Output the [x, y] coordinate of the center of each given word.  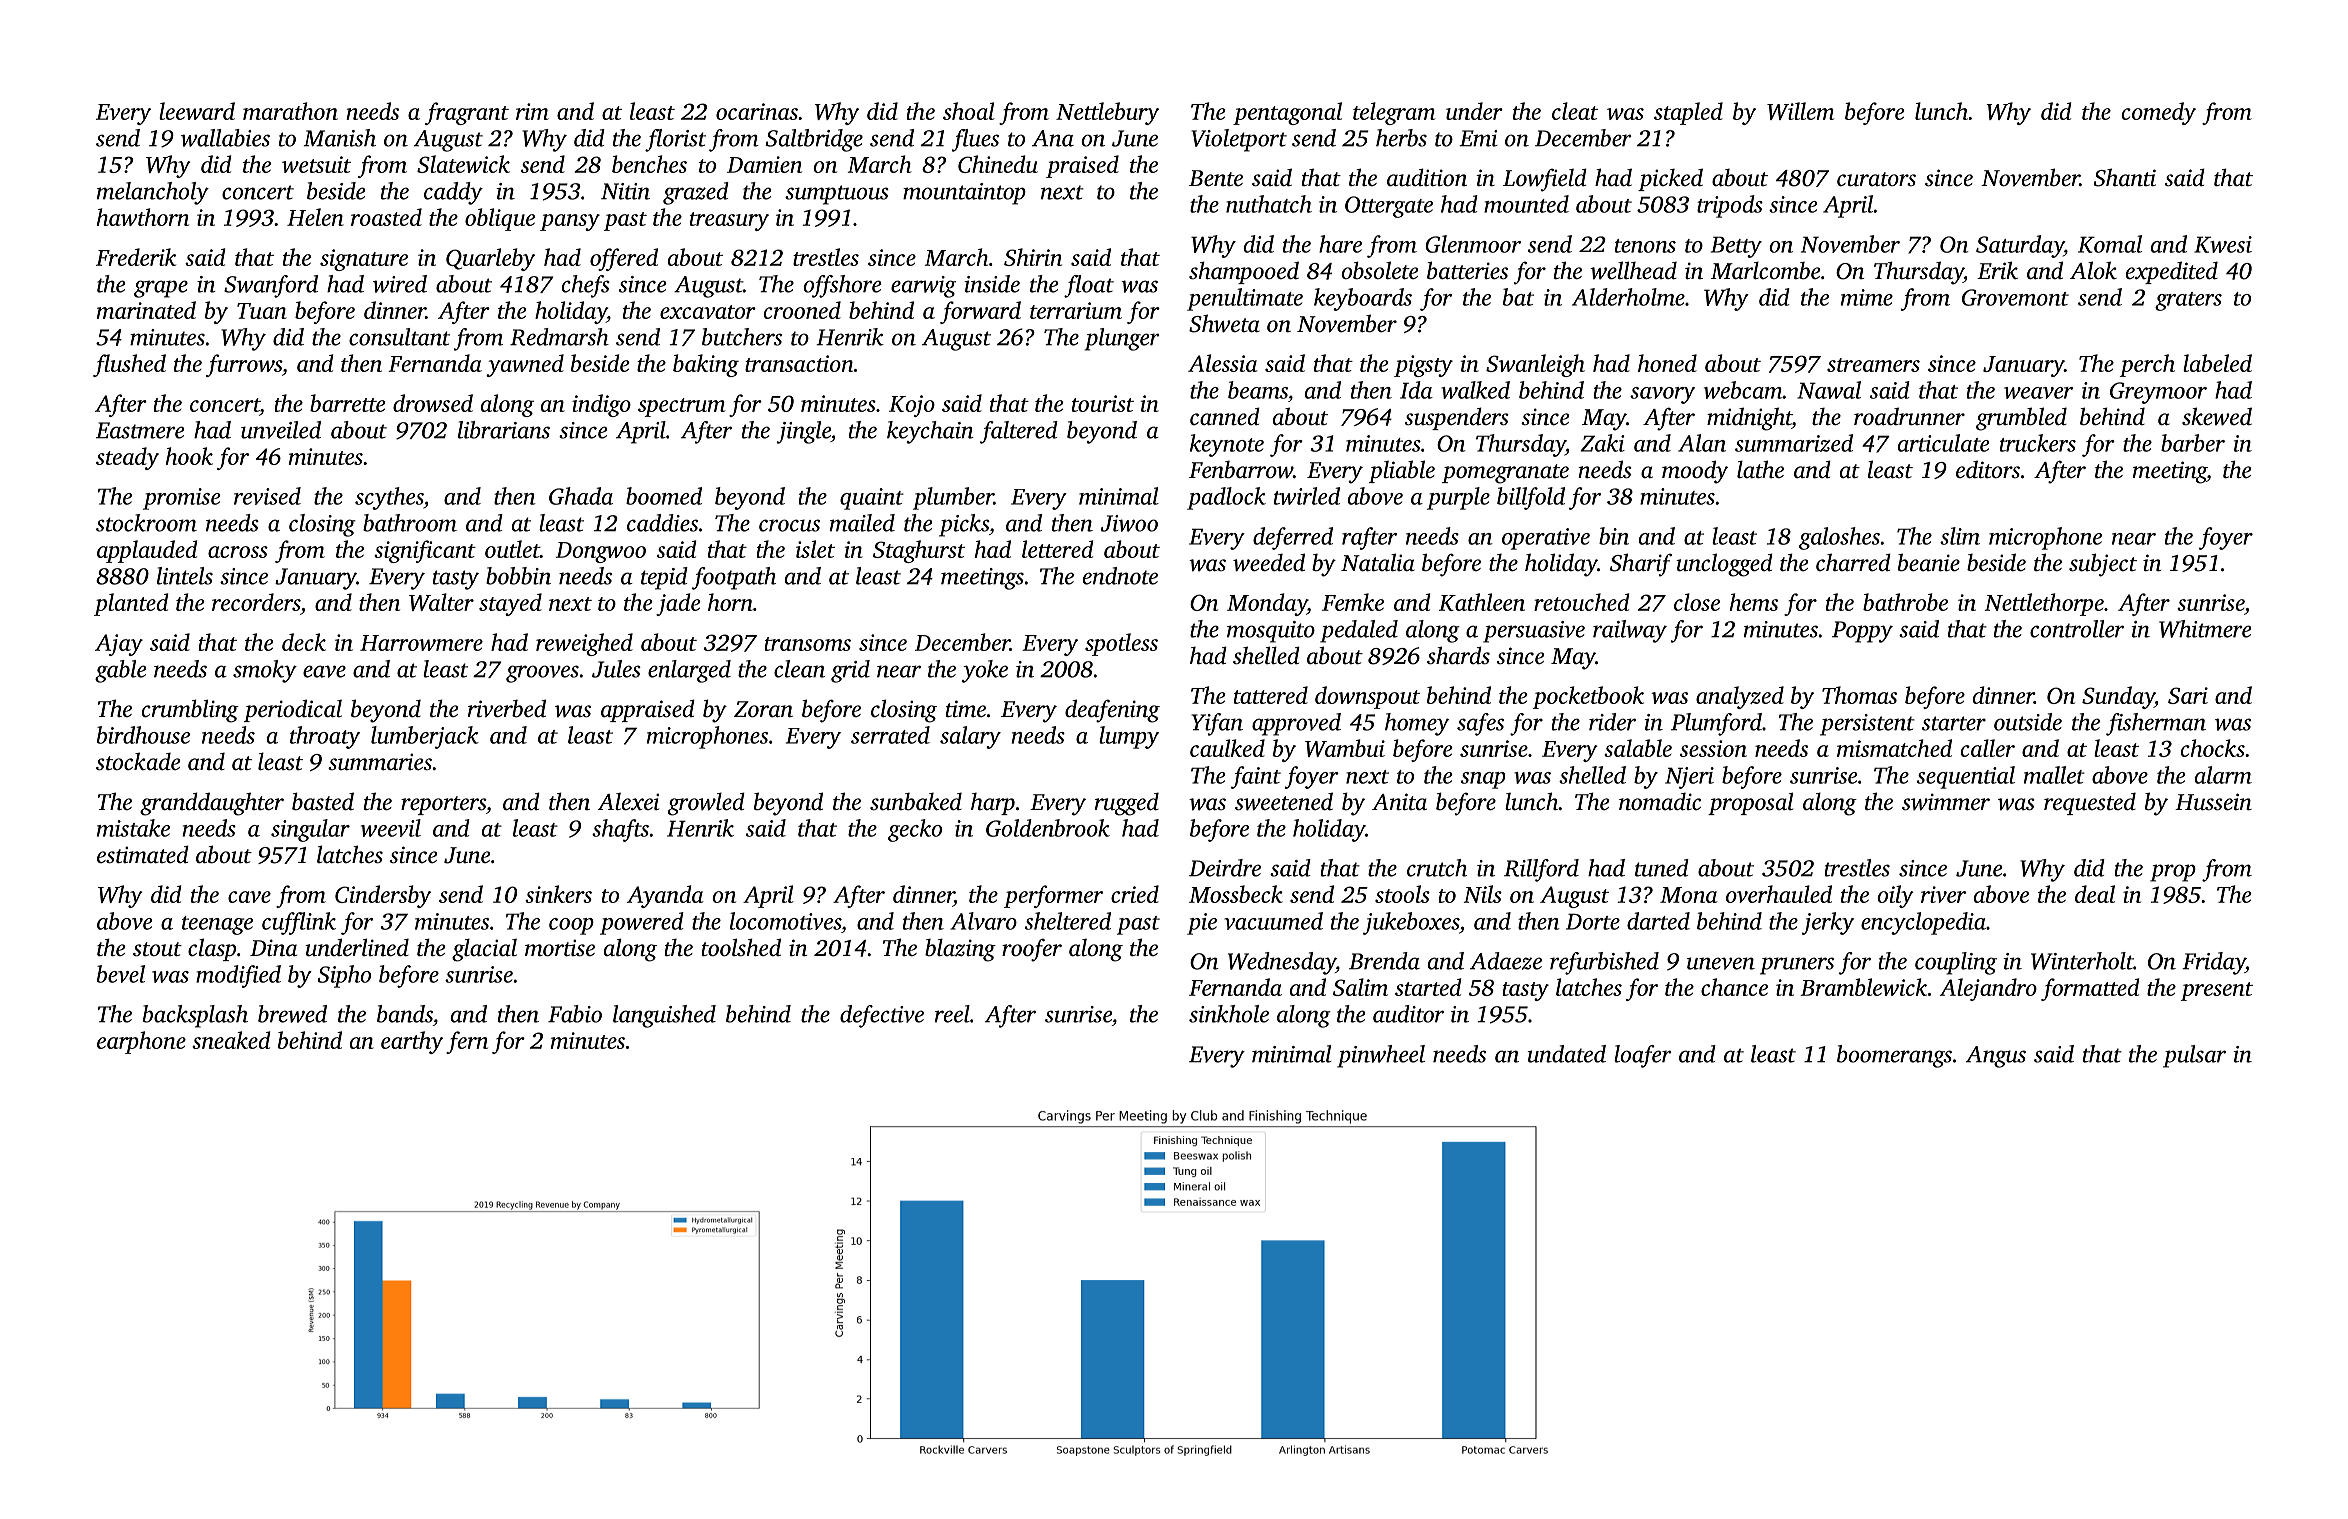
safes [1480, 724]
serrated [890, 735]
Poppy [1862, 632]
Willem [1800, 111]
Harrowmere [421, 643]
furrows [244, 365]
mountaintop [964, 194]
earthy [412, 1042]
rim [532, 111]
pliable [1402, 471]
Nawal [1829, 390]
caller [1988, 748]
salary [970, 737]
